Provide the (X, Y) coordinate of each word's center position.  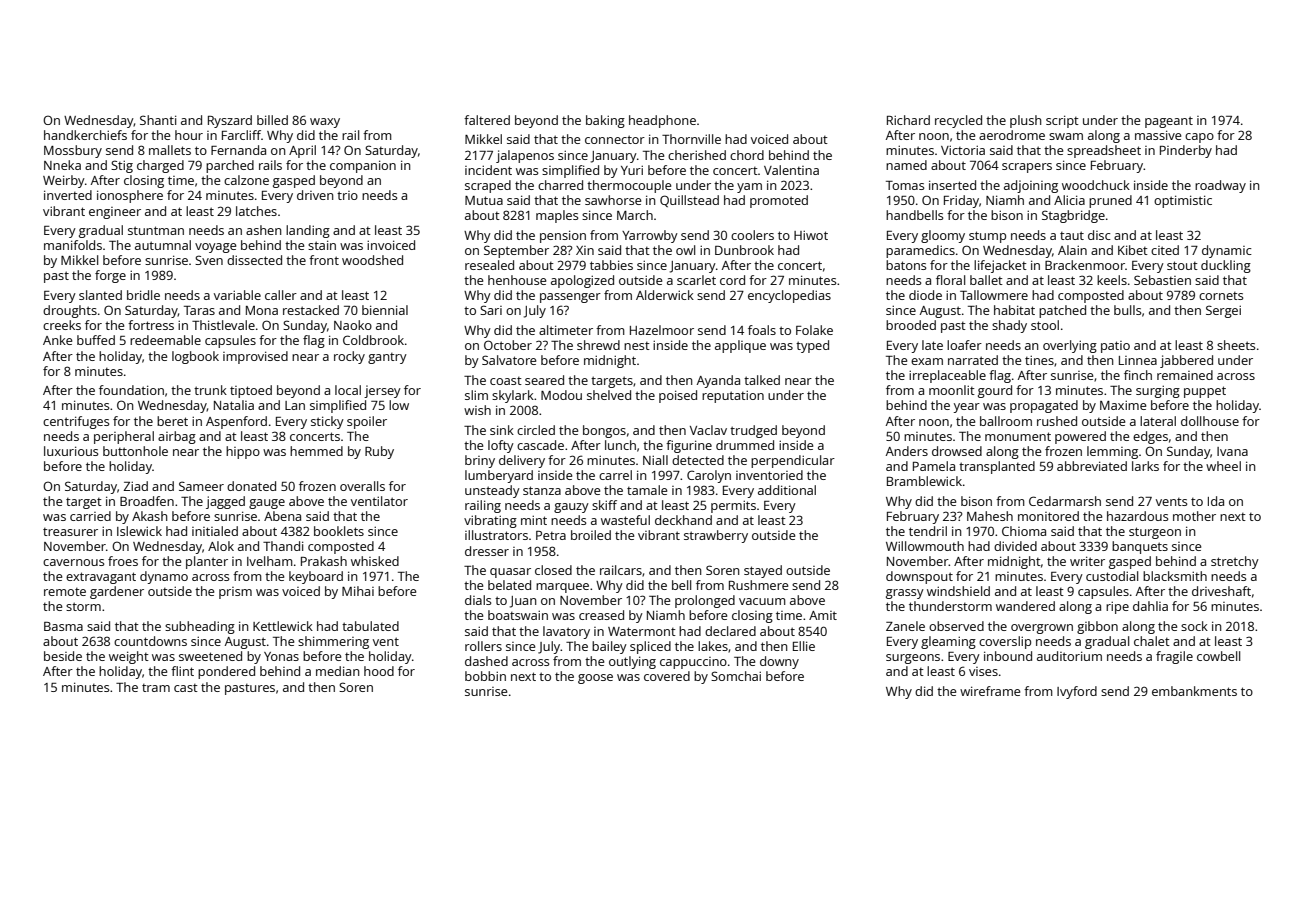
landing (308, 231)
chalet (1152, 641)
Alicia (1069, 200)
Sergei (1223, 311)
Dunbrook (744, 250)
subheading (200, 627)
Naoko (353, 325)
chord (747, 155)
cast (186, 688)
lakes (713, 646)
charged (160, 166)
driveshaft (1221, 591)
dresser (487, 551)
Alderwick (665, 295)
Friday (961, 201)
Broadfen (147, 501)
